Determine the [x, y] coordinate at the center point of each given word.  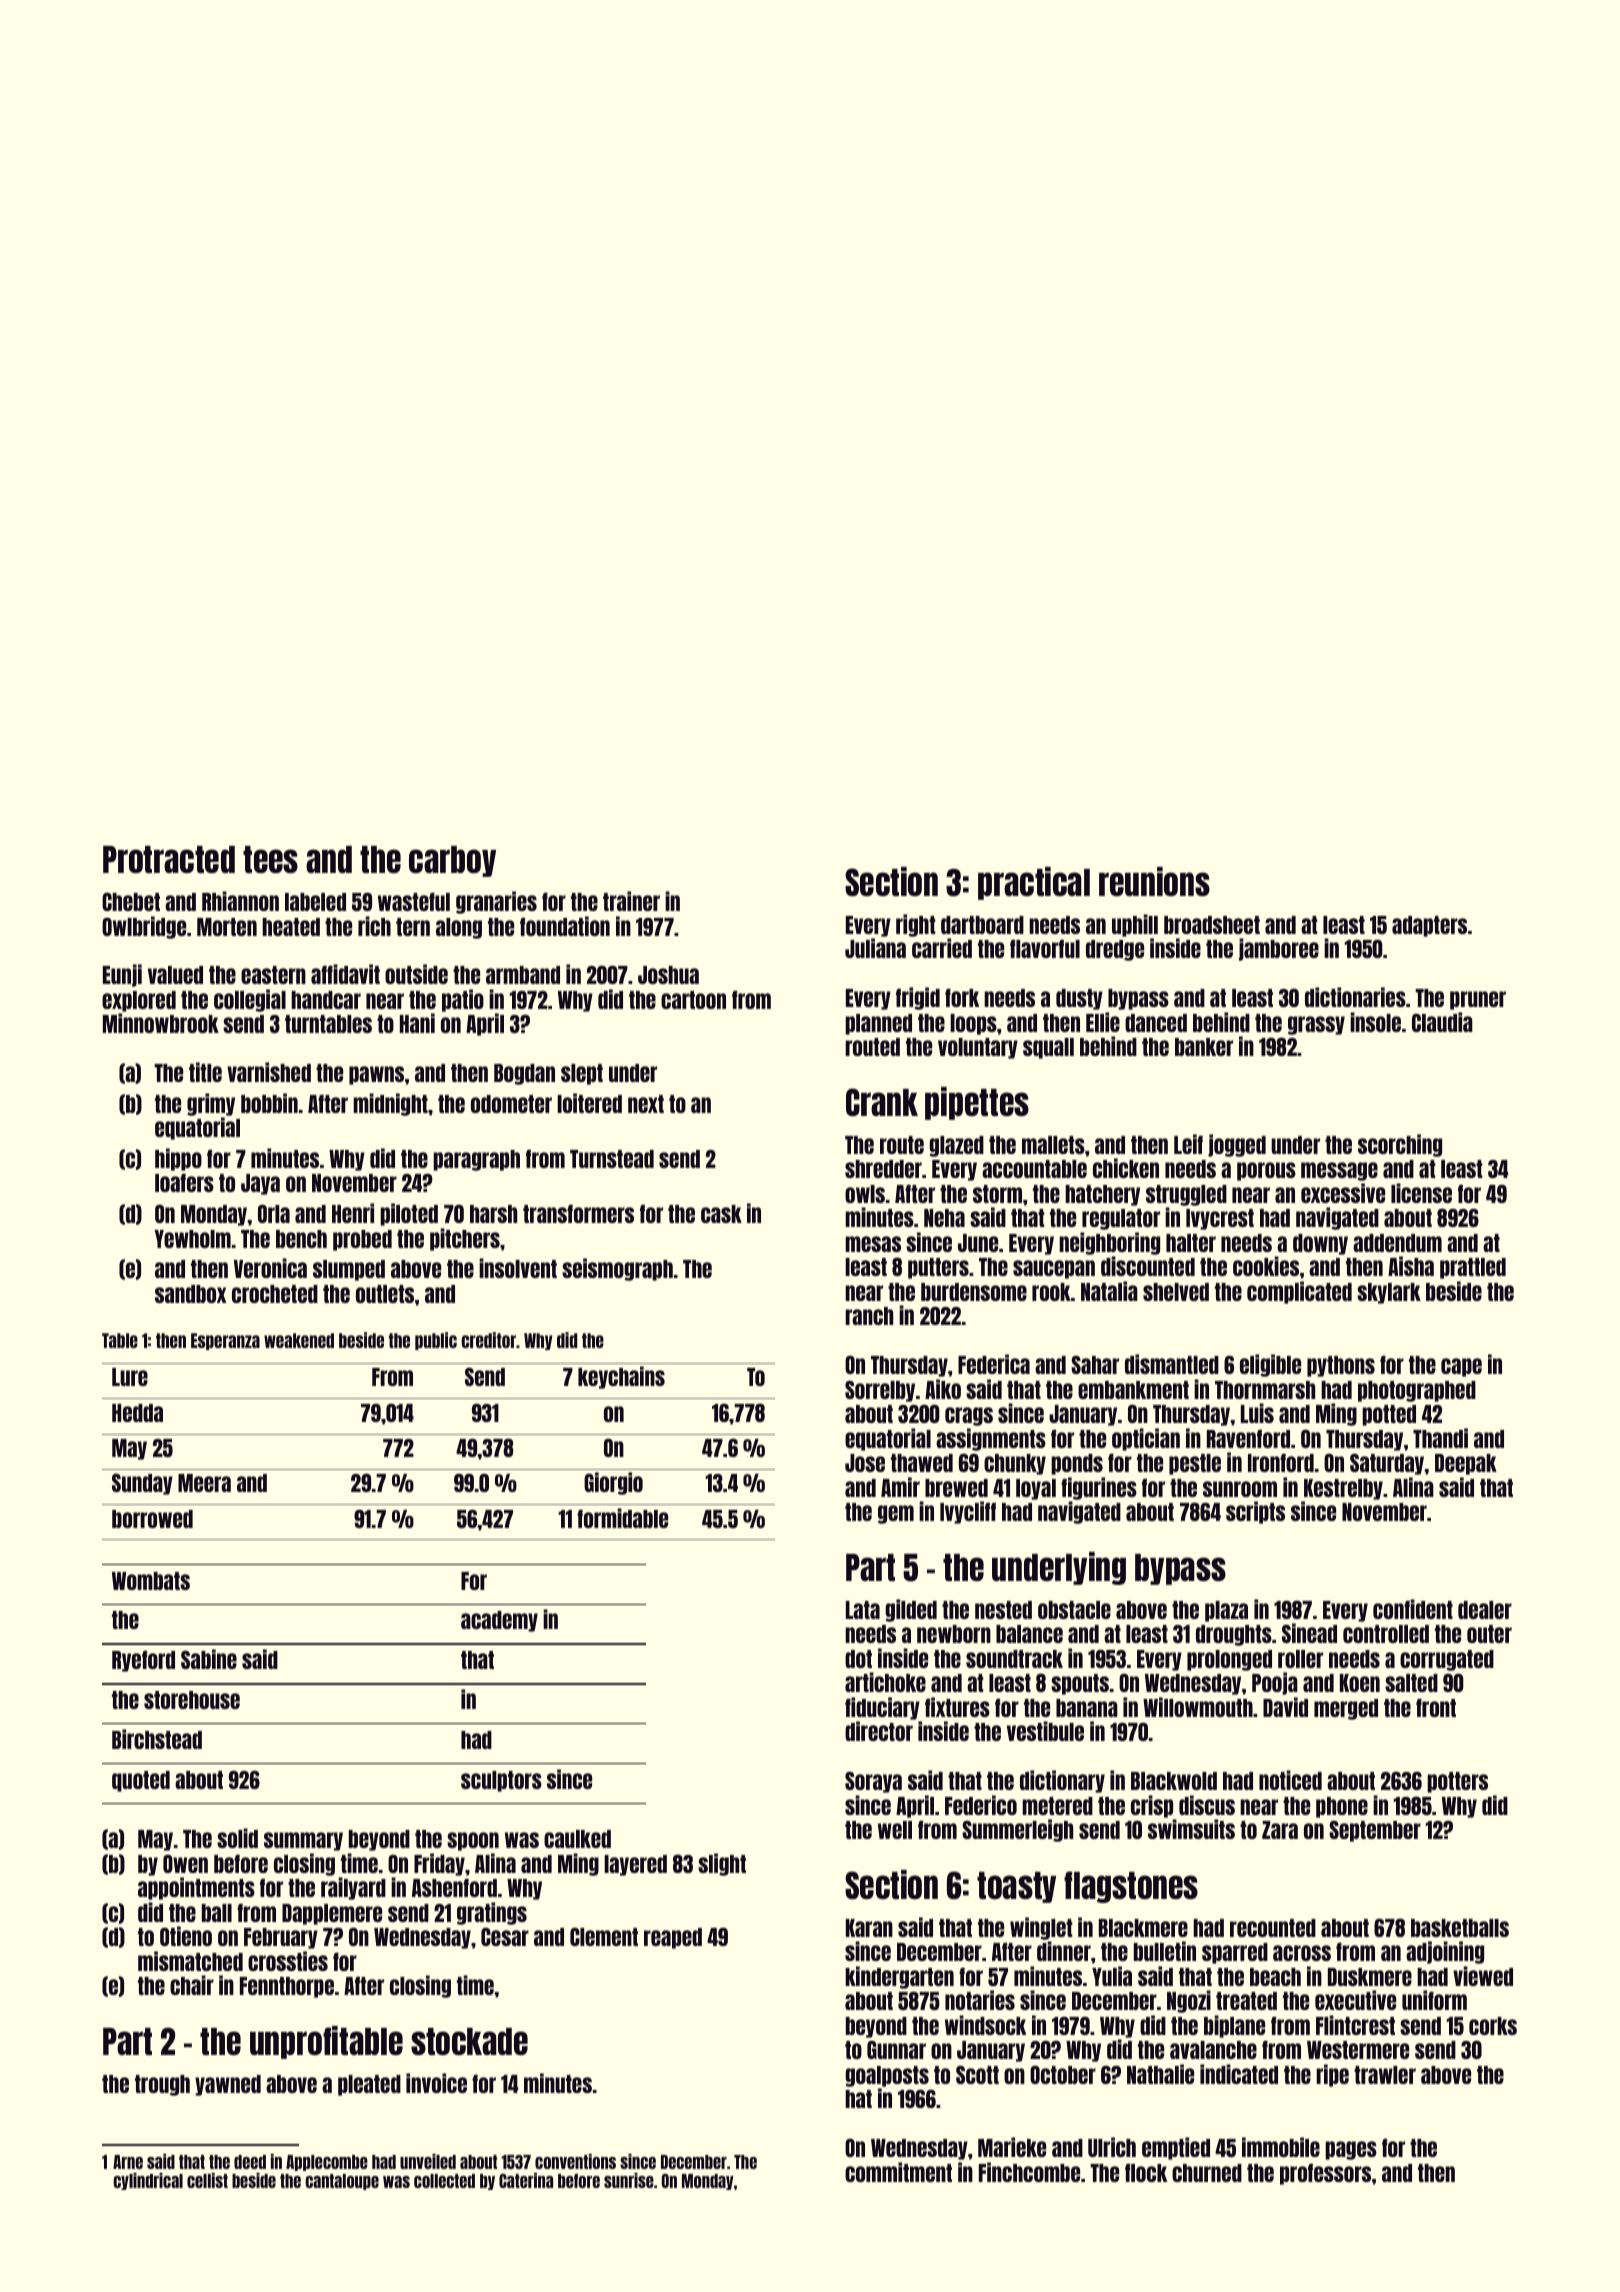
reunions [1154, 881]
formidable [622, 1518]
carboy [452, 861]
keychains [621, 1377]
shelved [1176, 1292]
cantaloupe [342, 2182]
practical [1034, 883]
